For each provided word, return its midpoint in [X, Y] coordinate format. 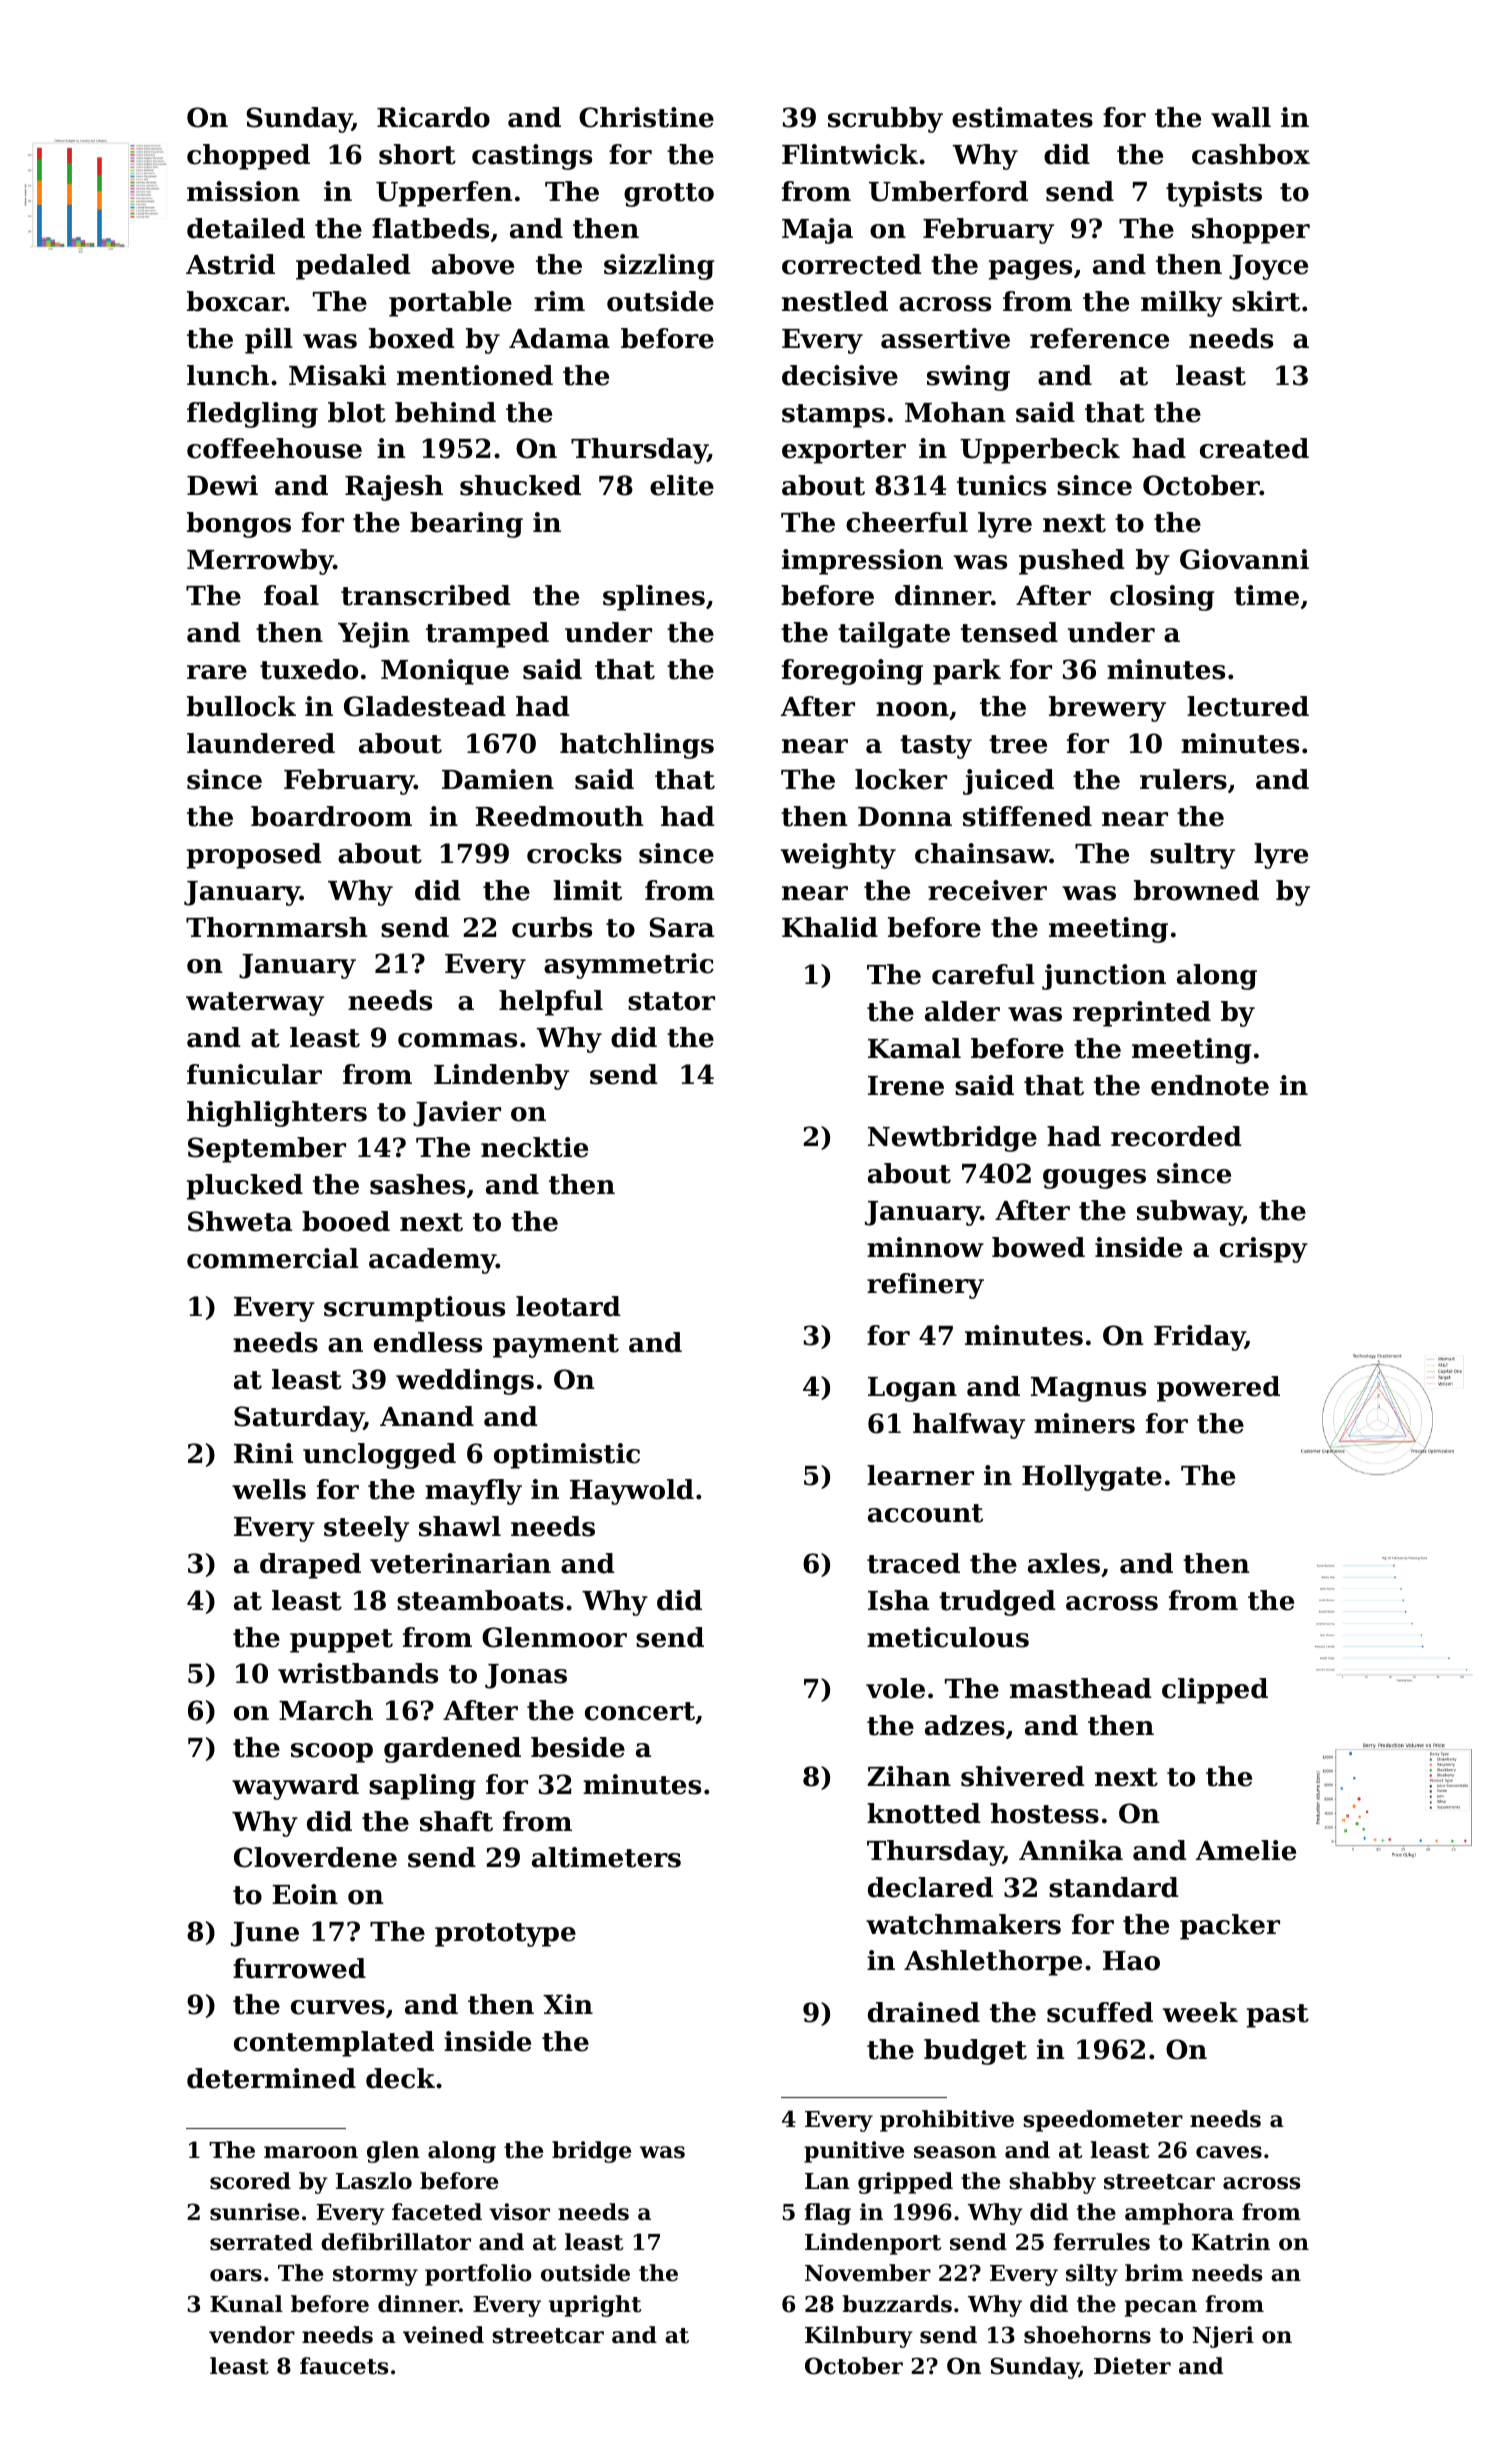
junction [1104, 977]
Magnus [1088, 1389]
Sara [682, 927]
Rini [263, 1453]
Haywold [632, 1492]
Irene [906, 1086]
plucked [245, 1187]
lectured [1248, 706]
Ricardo [433, 117]
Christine [646, 117]
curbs [552, 927]
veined [443, 2335]
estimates [1022, 117]
